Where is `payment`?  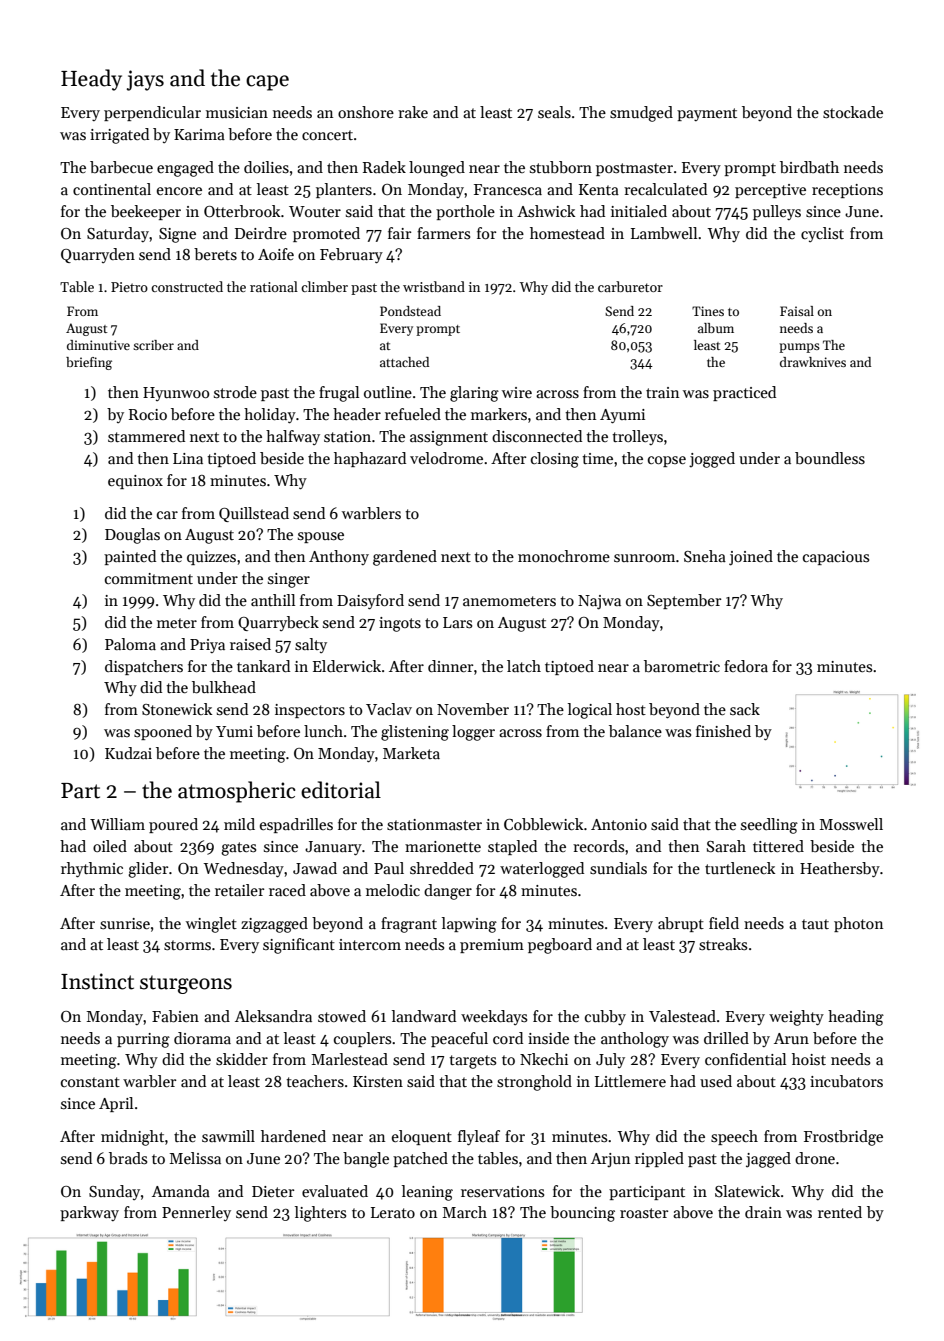 payment is located at coordinates (707, 114).
